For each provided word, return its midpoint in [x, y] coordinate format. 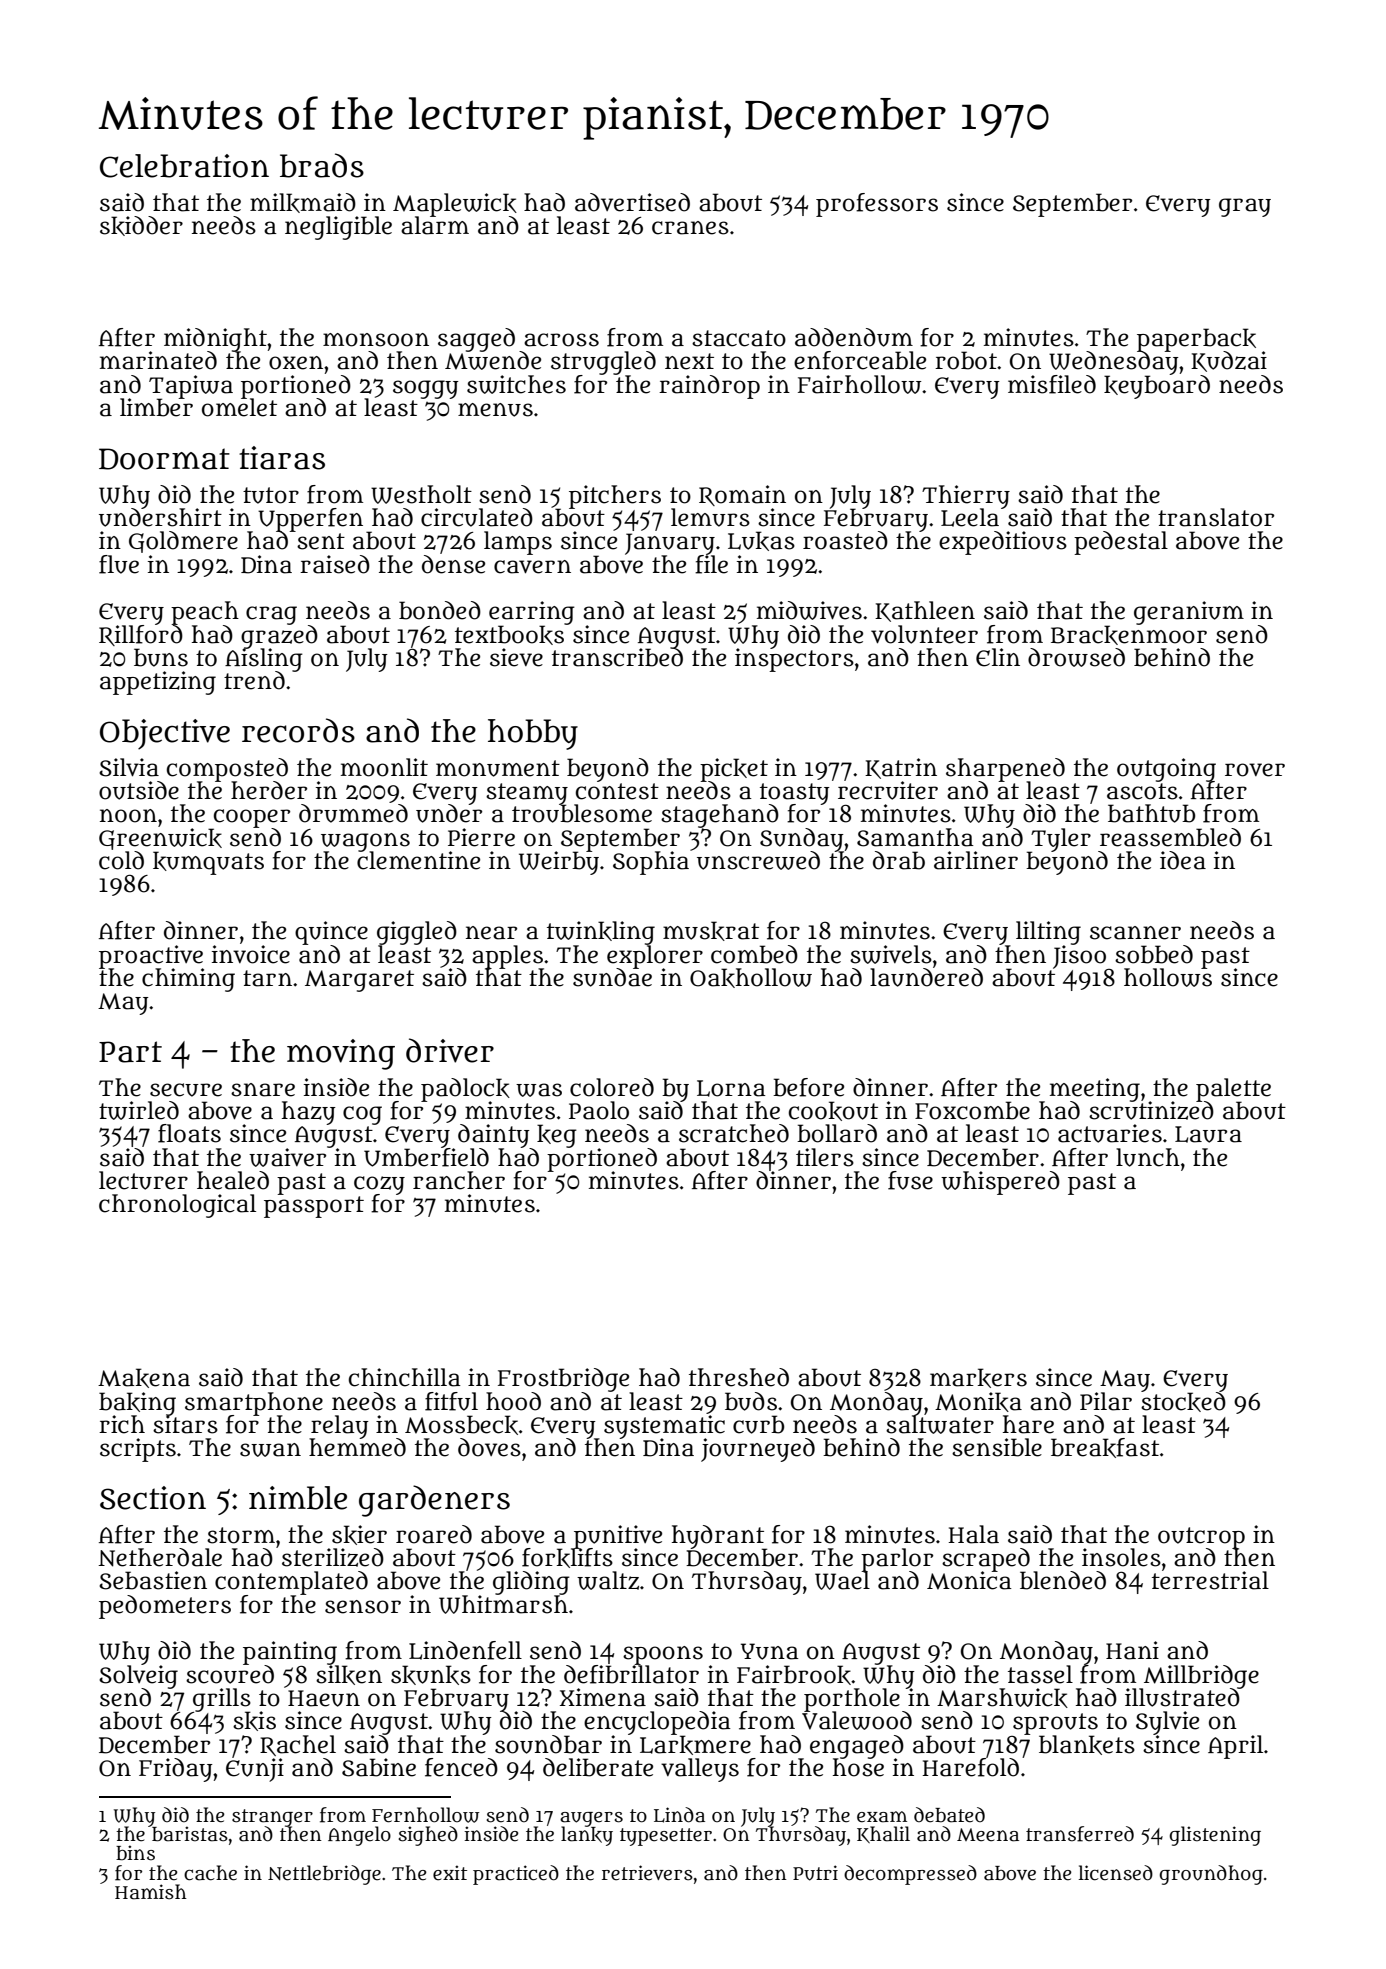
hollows [1168, 977]
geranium [1189, 613]
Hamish [151, 1892]
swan [270, 1450]
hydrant [719, 1537]
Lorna [731, 1088]
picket [734, 769]
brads [322, 165]
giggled [417, 933]
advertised [632, 202]
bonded [440, 610]
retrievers [647, 1873]
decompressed [910, 1875]
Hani [1132, 1650]
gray [1245, 207]
